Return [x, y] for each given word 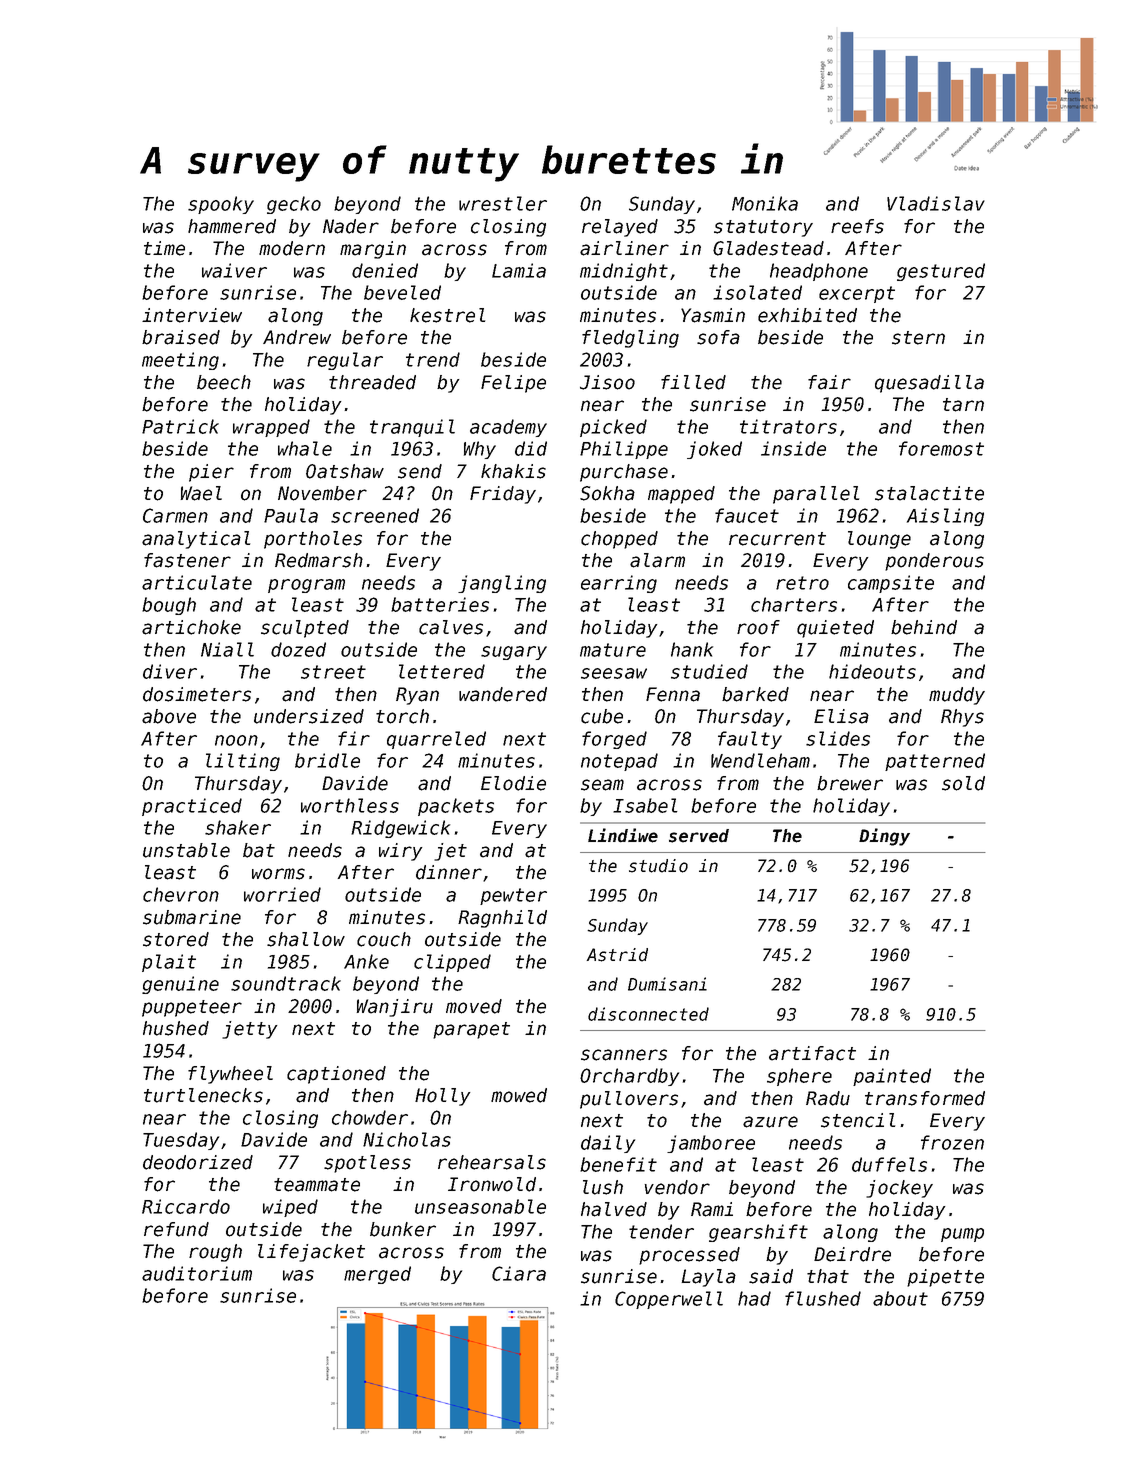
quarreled [436, 740]
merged [377, 1275]
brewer [850, 783]
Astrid [617, 955]
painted [892, 1077]
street [333, 672]
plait [169, 963]
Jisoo [607, 382]
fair [829, 382]
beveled [402, 292]
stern [918, 338]
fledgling [630, 339]
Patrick [180, 426]
